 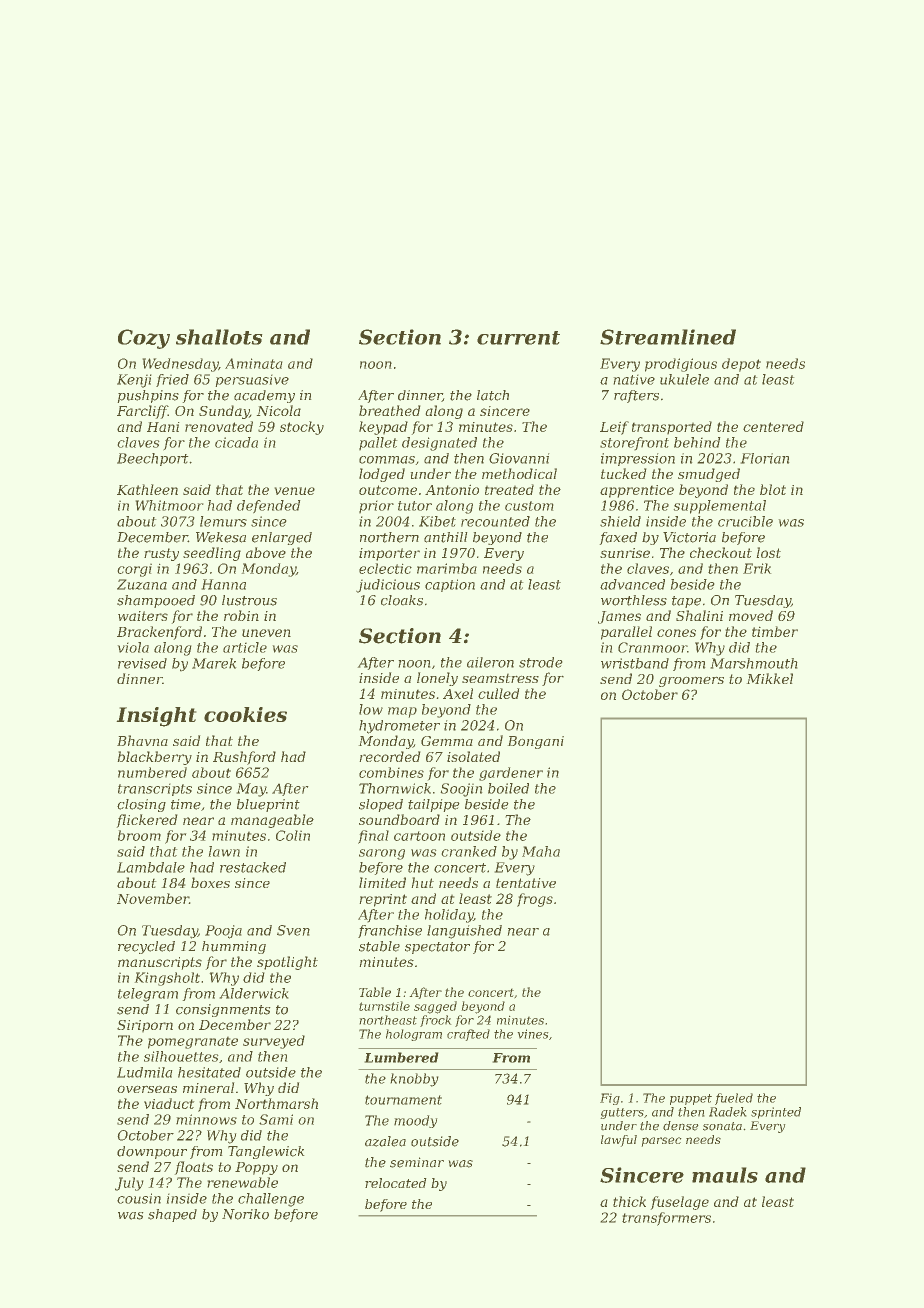 I want to click on Bongani, so click(x=536, y=742).
